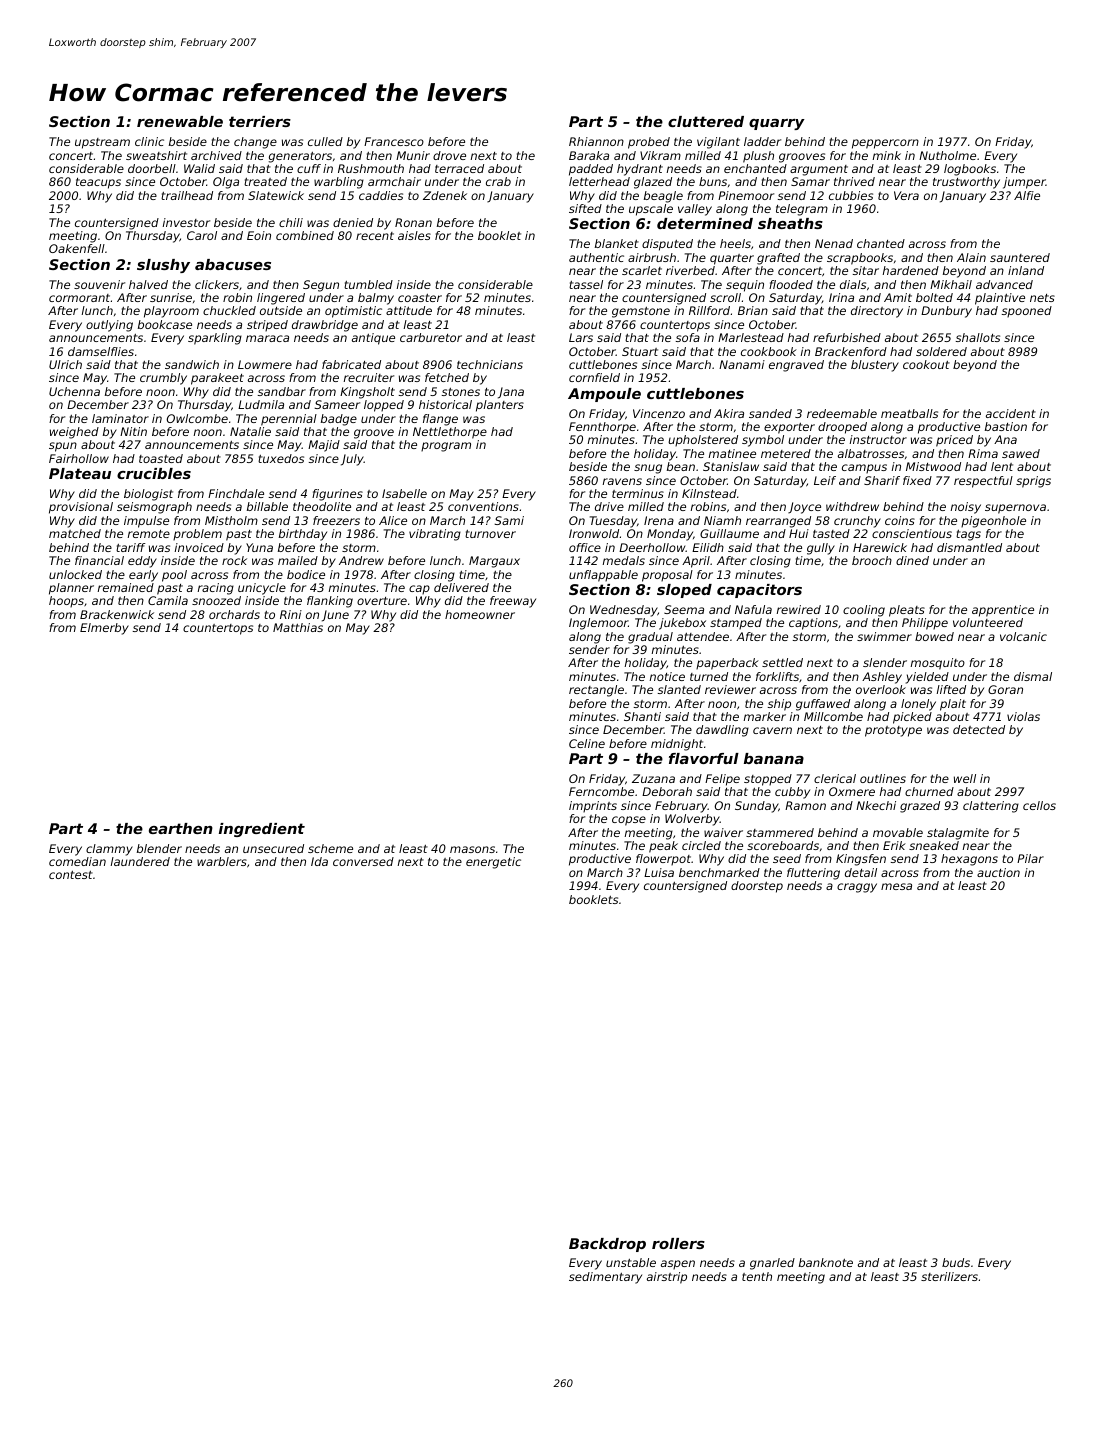  I want to click on Mistwood, so click(933, 466).
